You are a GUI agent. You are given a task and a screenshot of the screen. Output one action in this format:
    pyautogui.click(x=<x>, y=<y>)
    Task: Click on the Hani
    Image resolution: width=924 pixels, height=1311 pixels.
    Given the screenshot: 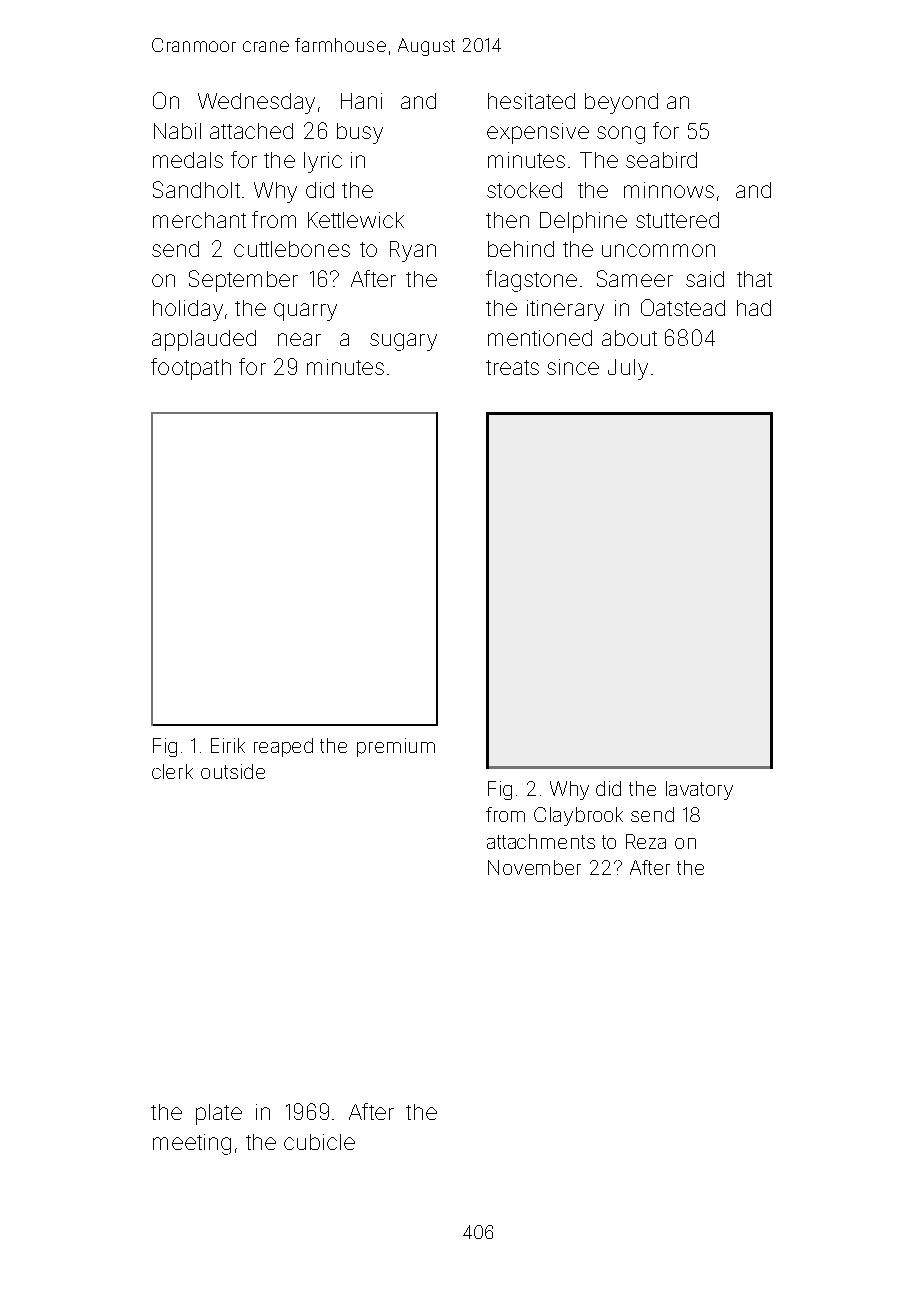 What is the action you would take?
    pyautogui.click(x=361, y=101)
